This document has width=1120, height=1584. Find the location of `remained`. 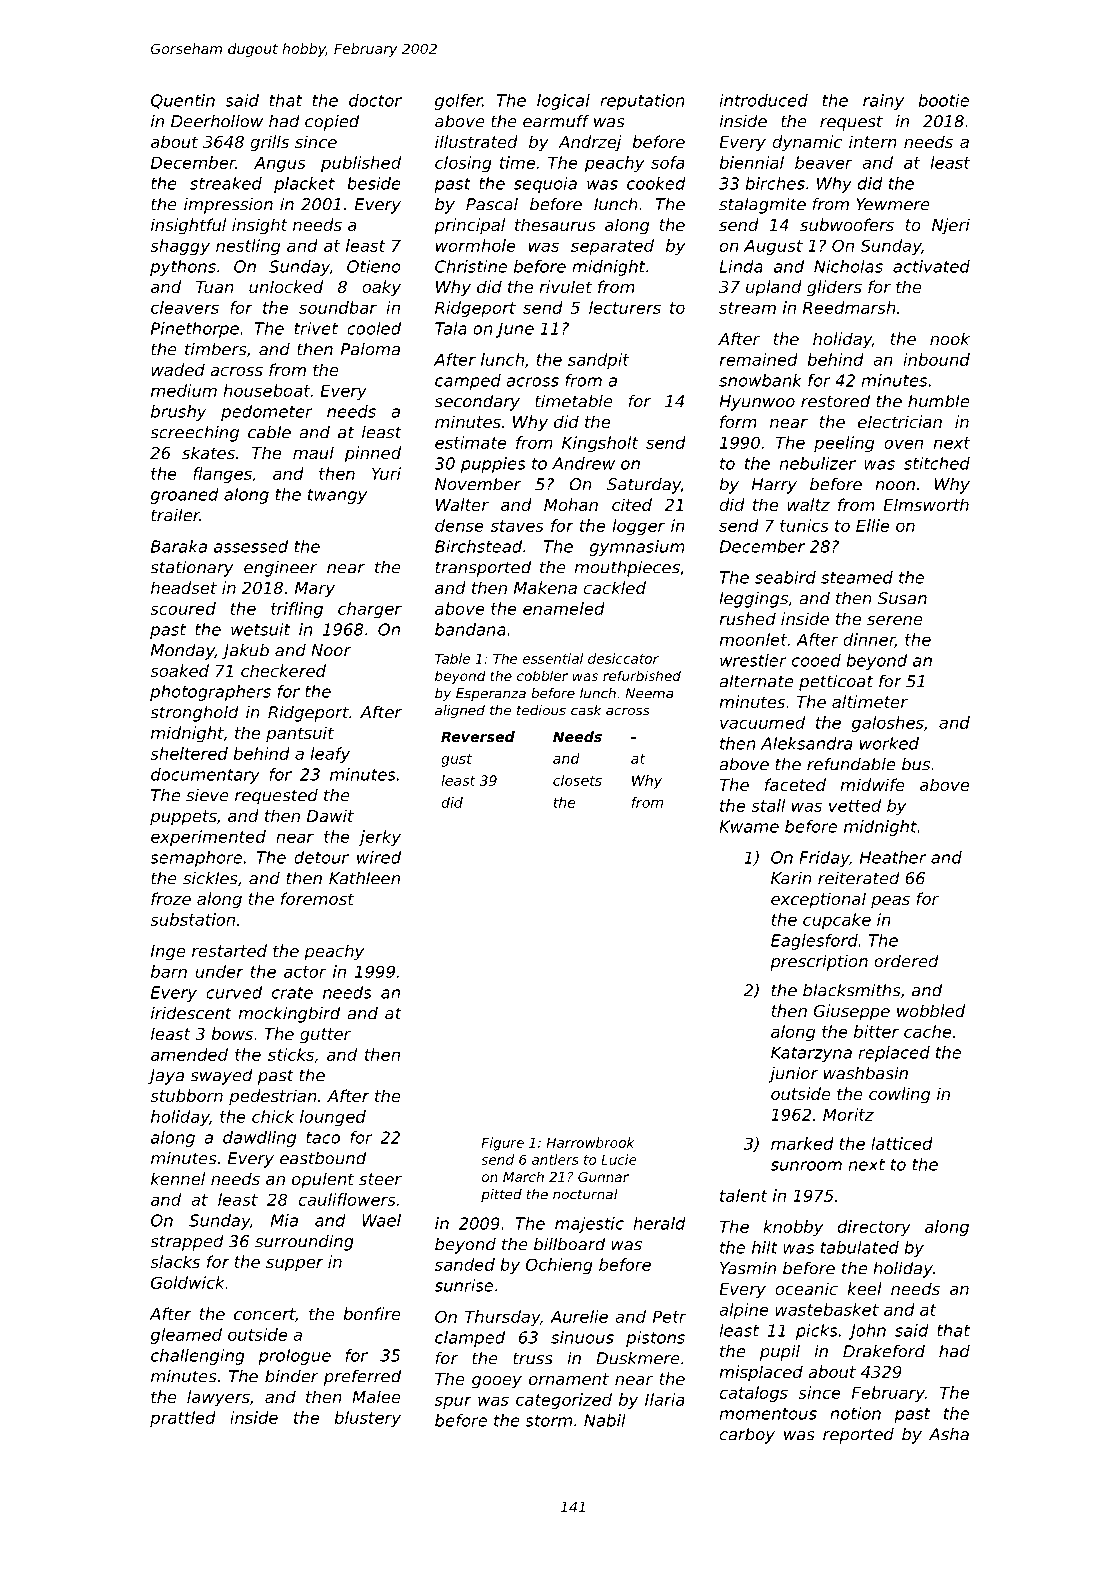

remained is located at coordinates (758, 359).
